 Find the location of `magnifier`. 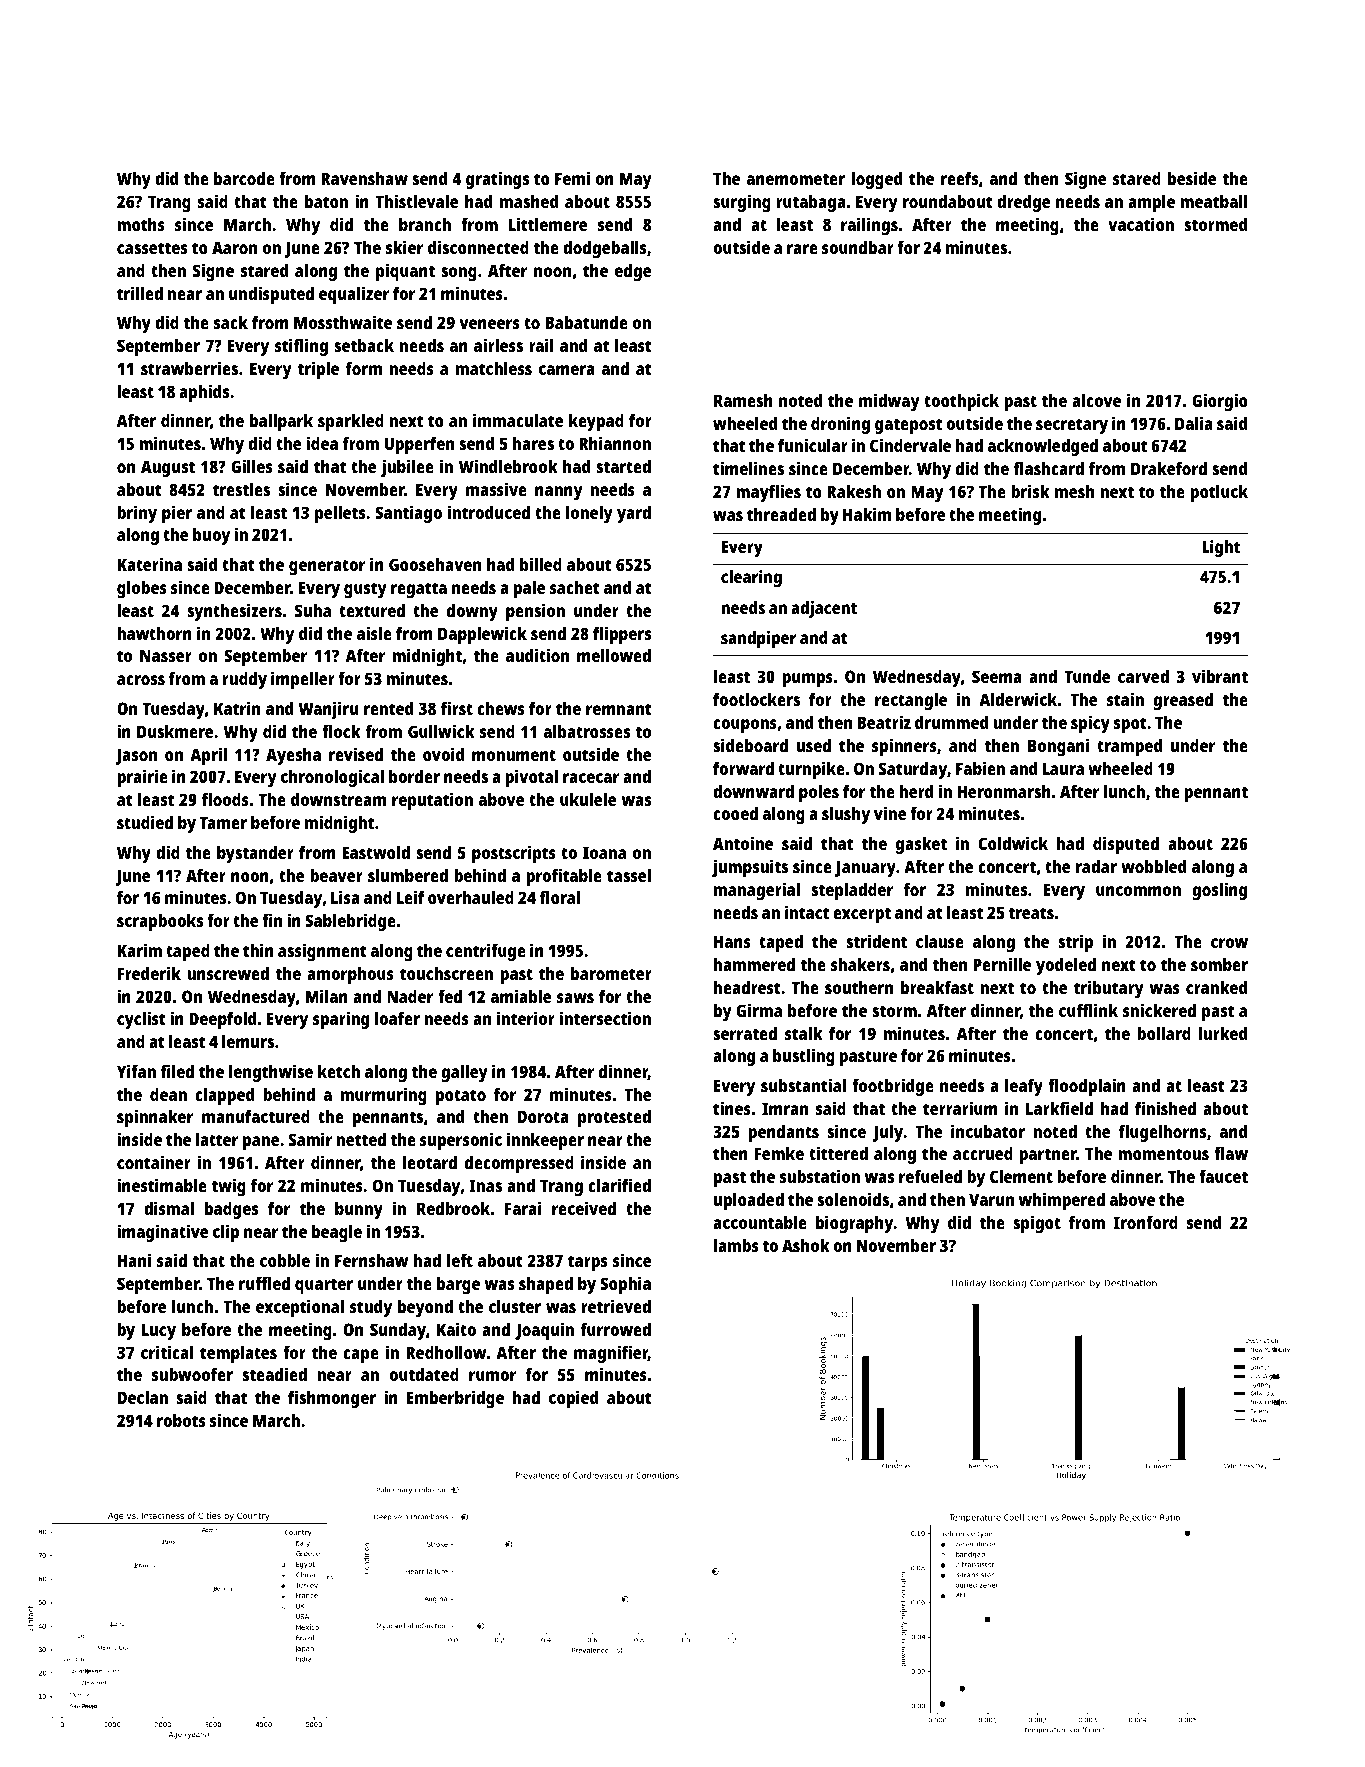

magnifier is located at coordinates (611, 1354).
